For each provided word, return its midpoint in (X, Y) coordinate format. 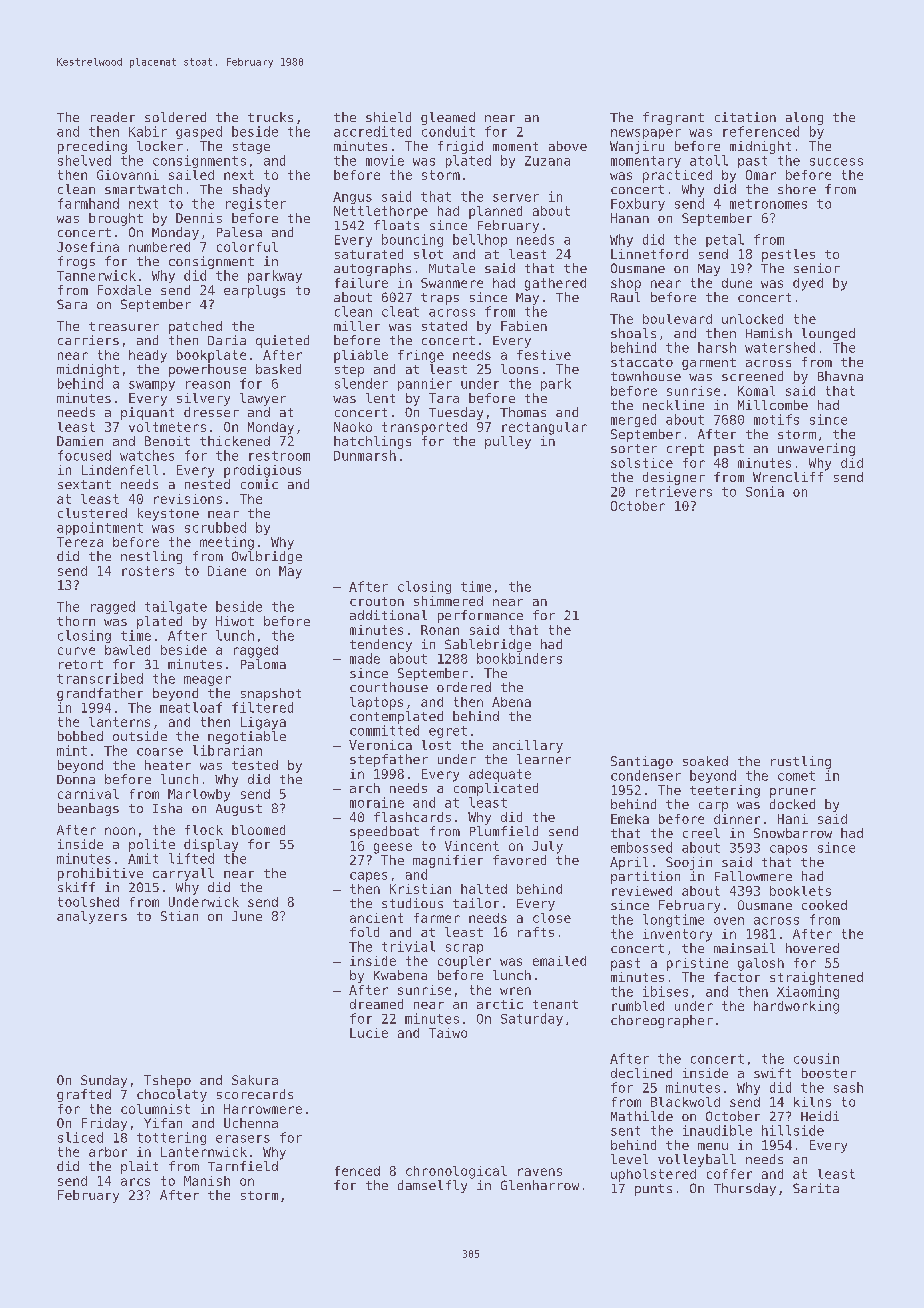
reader (113, 117)
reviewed (642, 891)
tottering (171, 1138)
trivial (408, 946)
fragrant (673, 118)
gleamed (448, 118)
